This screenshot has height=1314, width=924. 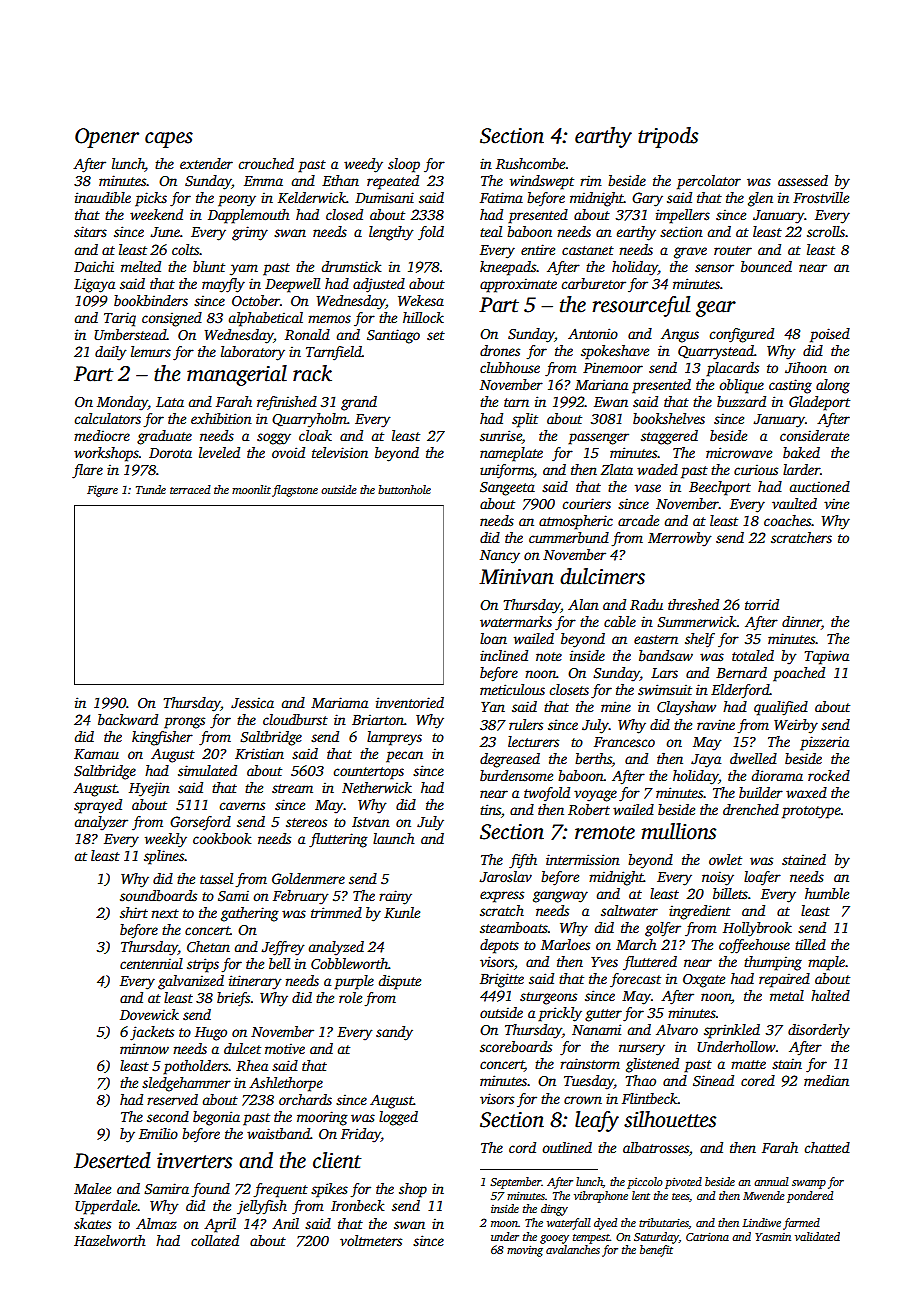 What do you see at coordinates (215, 1240) in the screenshot?
I see `collated` at bounding box center [215, 1240].
